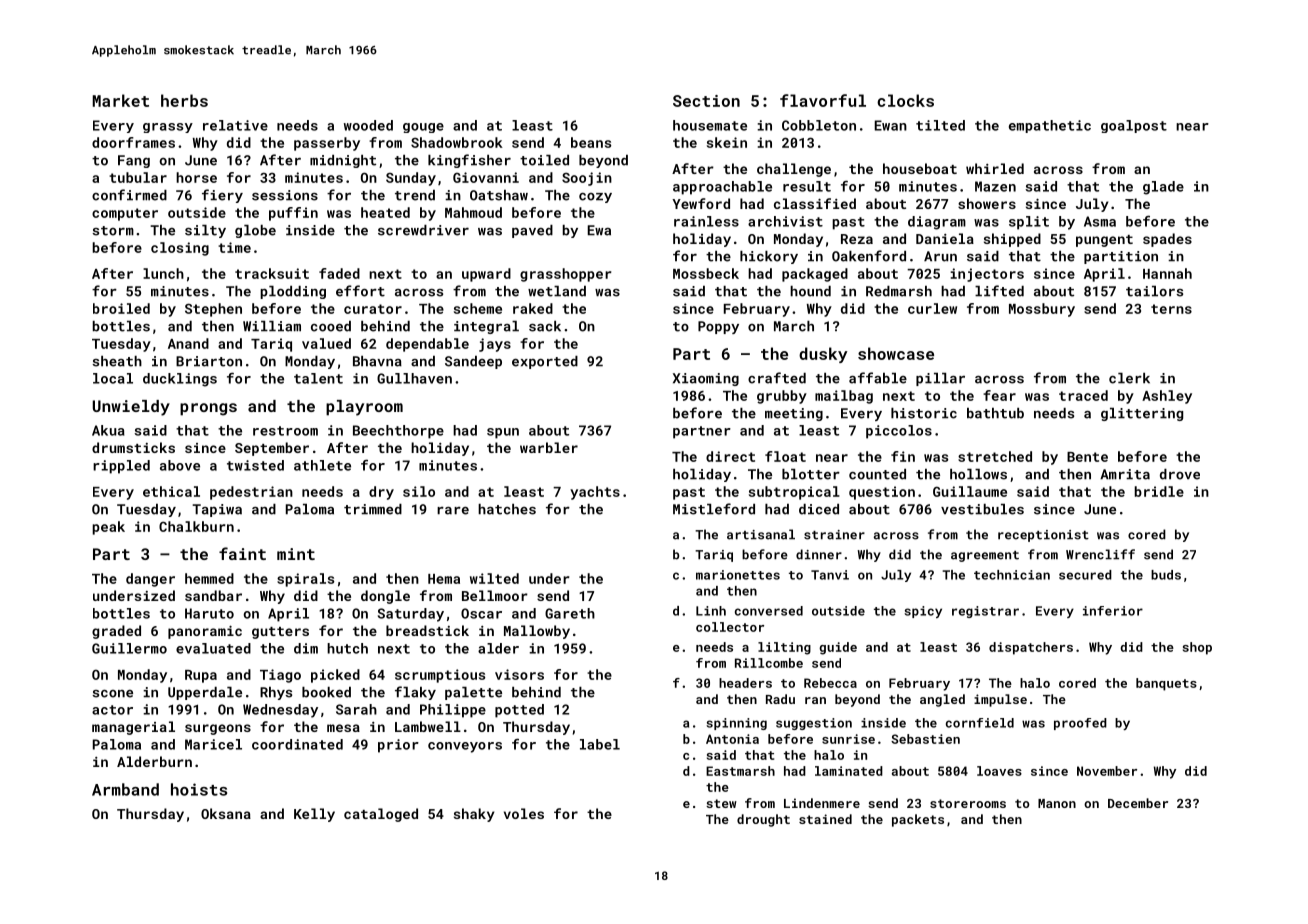 This screenshot has height=924, width=1308. I want to click on float, so click(785, 456).
